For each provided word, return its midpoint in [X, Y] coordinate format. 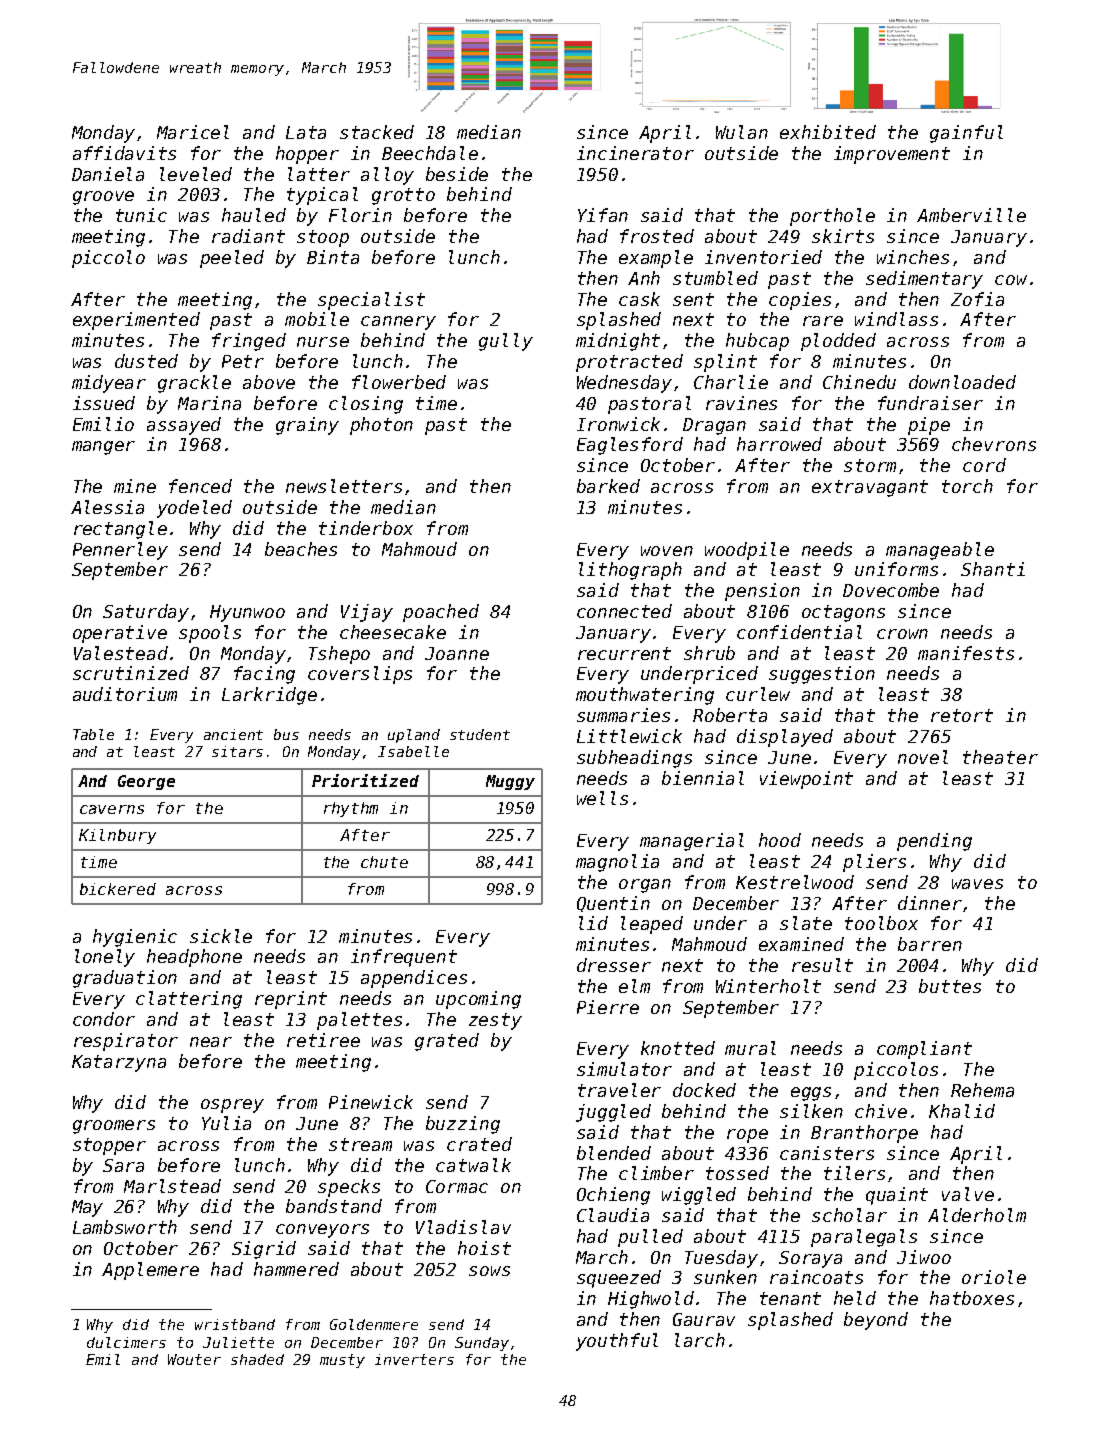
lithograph [630, 571]
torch [967, 486]
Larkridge [269, 696]
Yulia [226, 1123]
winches [913, 257]
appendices [414, 979]
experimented [136, 321]
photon [381, 426]
